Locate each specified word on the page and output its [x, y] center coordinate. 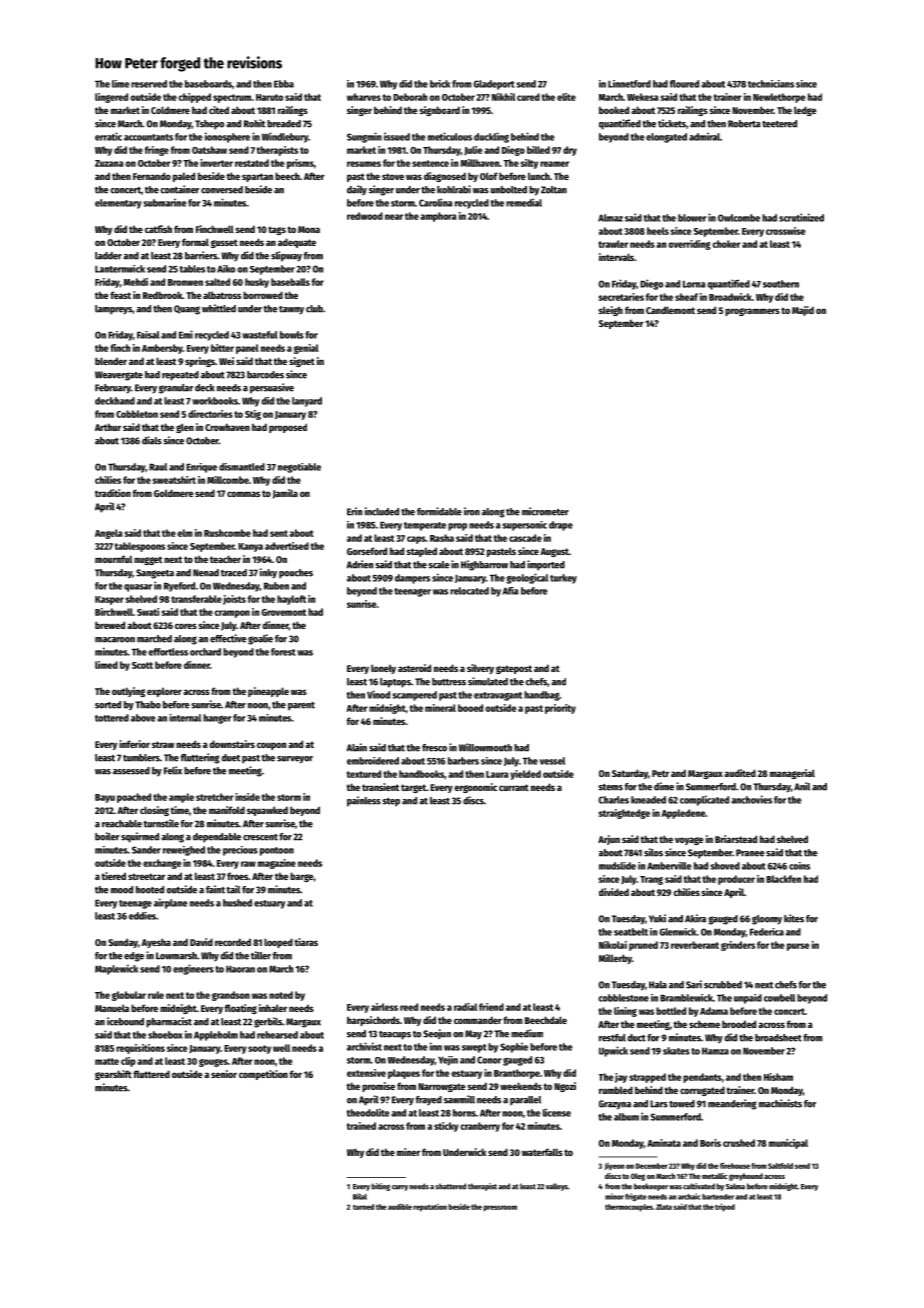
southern [781, 284]
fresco [434, 748]
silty [529, 164]
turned [363, 1207]
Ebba [284, 84]
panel [247, 349]
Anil [802, 786]
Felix [173, 770]
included [382, 511]
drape [561, 526]
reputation [430, 1208]
